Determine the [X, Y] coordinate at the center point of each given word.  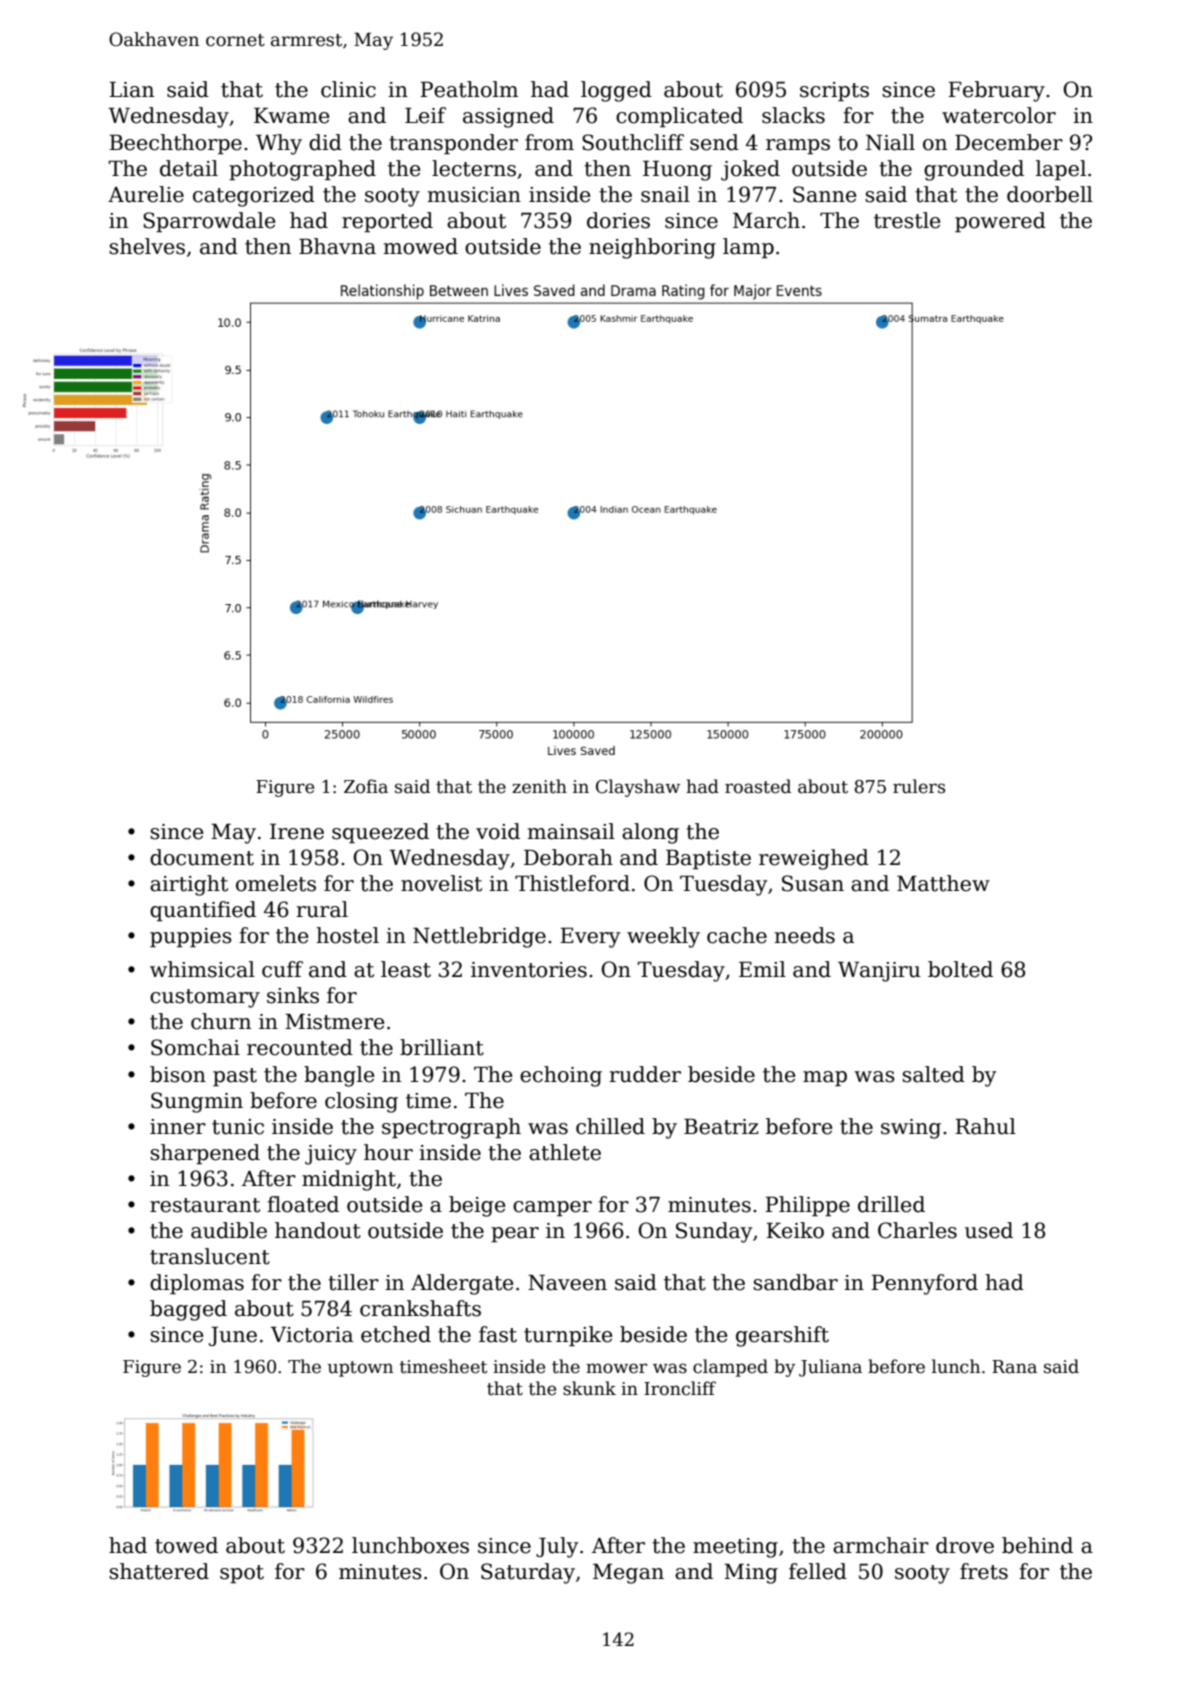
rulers [919, 786]
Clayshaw [638, 788]
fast [498, 1334]
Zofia [366, 786]
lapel [1061, 170]
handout [318, 1230]
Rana [1014, 1367]
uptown [360, 1369]
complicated [679, 117]
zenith [539, 786]
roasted [758, 786]
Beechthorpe [175, 144]
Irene [297, 832]
